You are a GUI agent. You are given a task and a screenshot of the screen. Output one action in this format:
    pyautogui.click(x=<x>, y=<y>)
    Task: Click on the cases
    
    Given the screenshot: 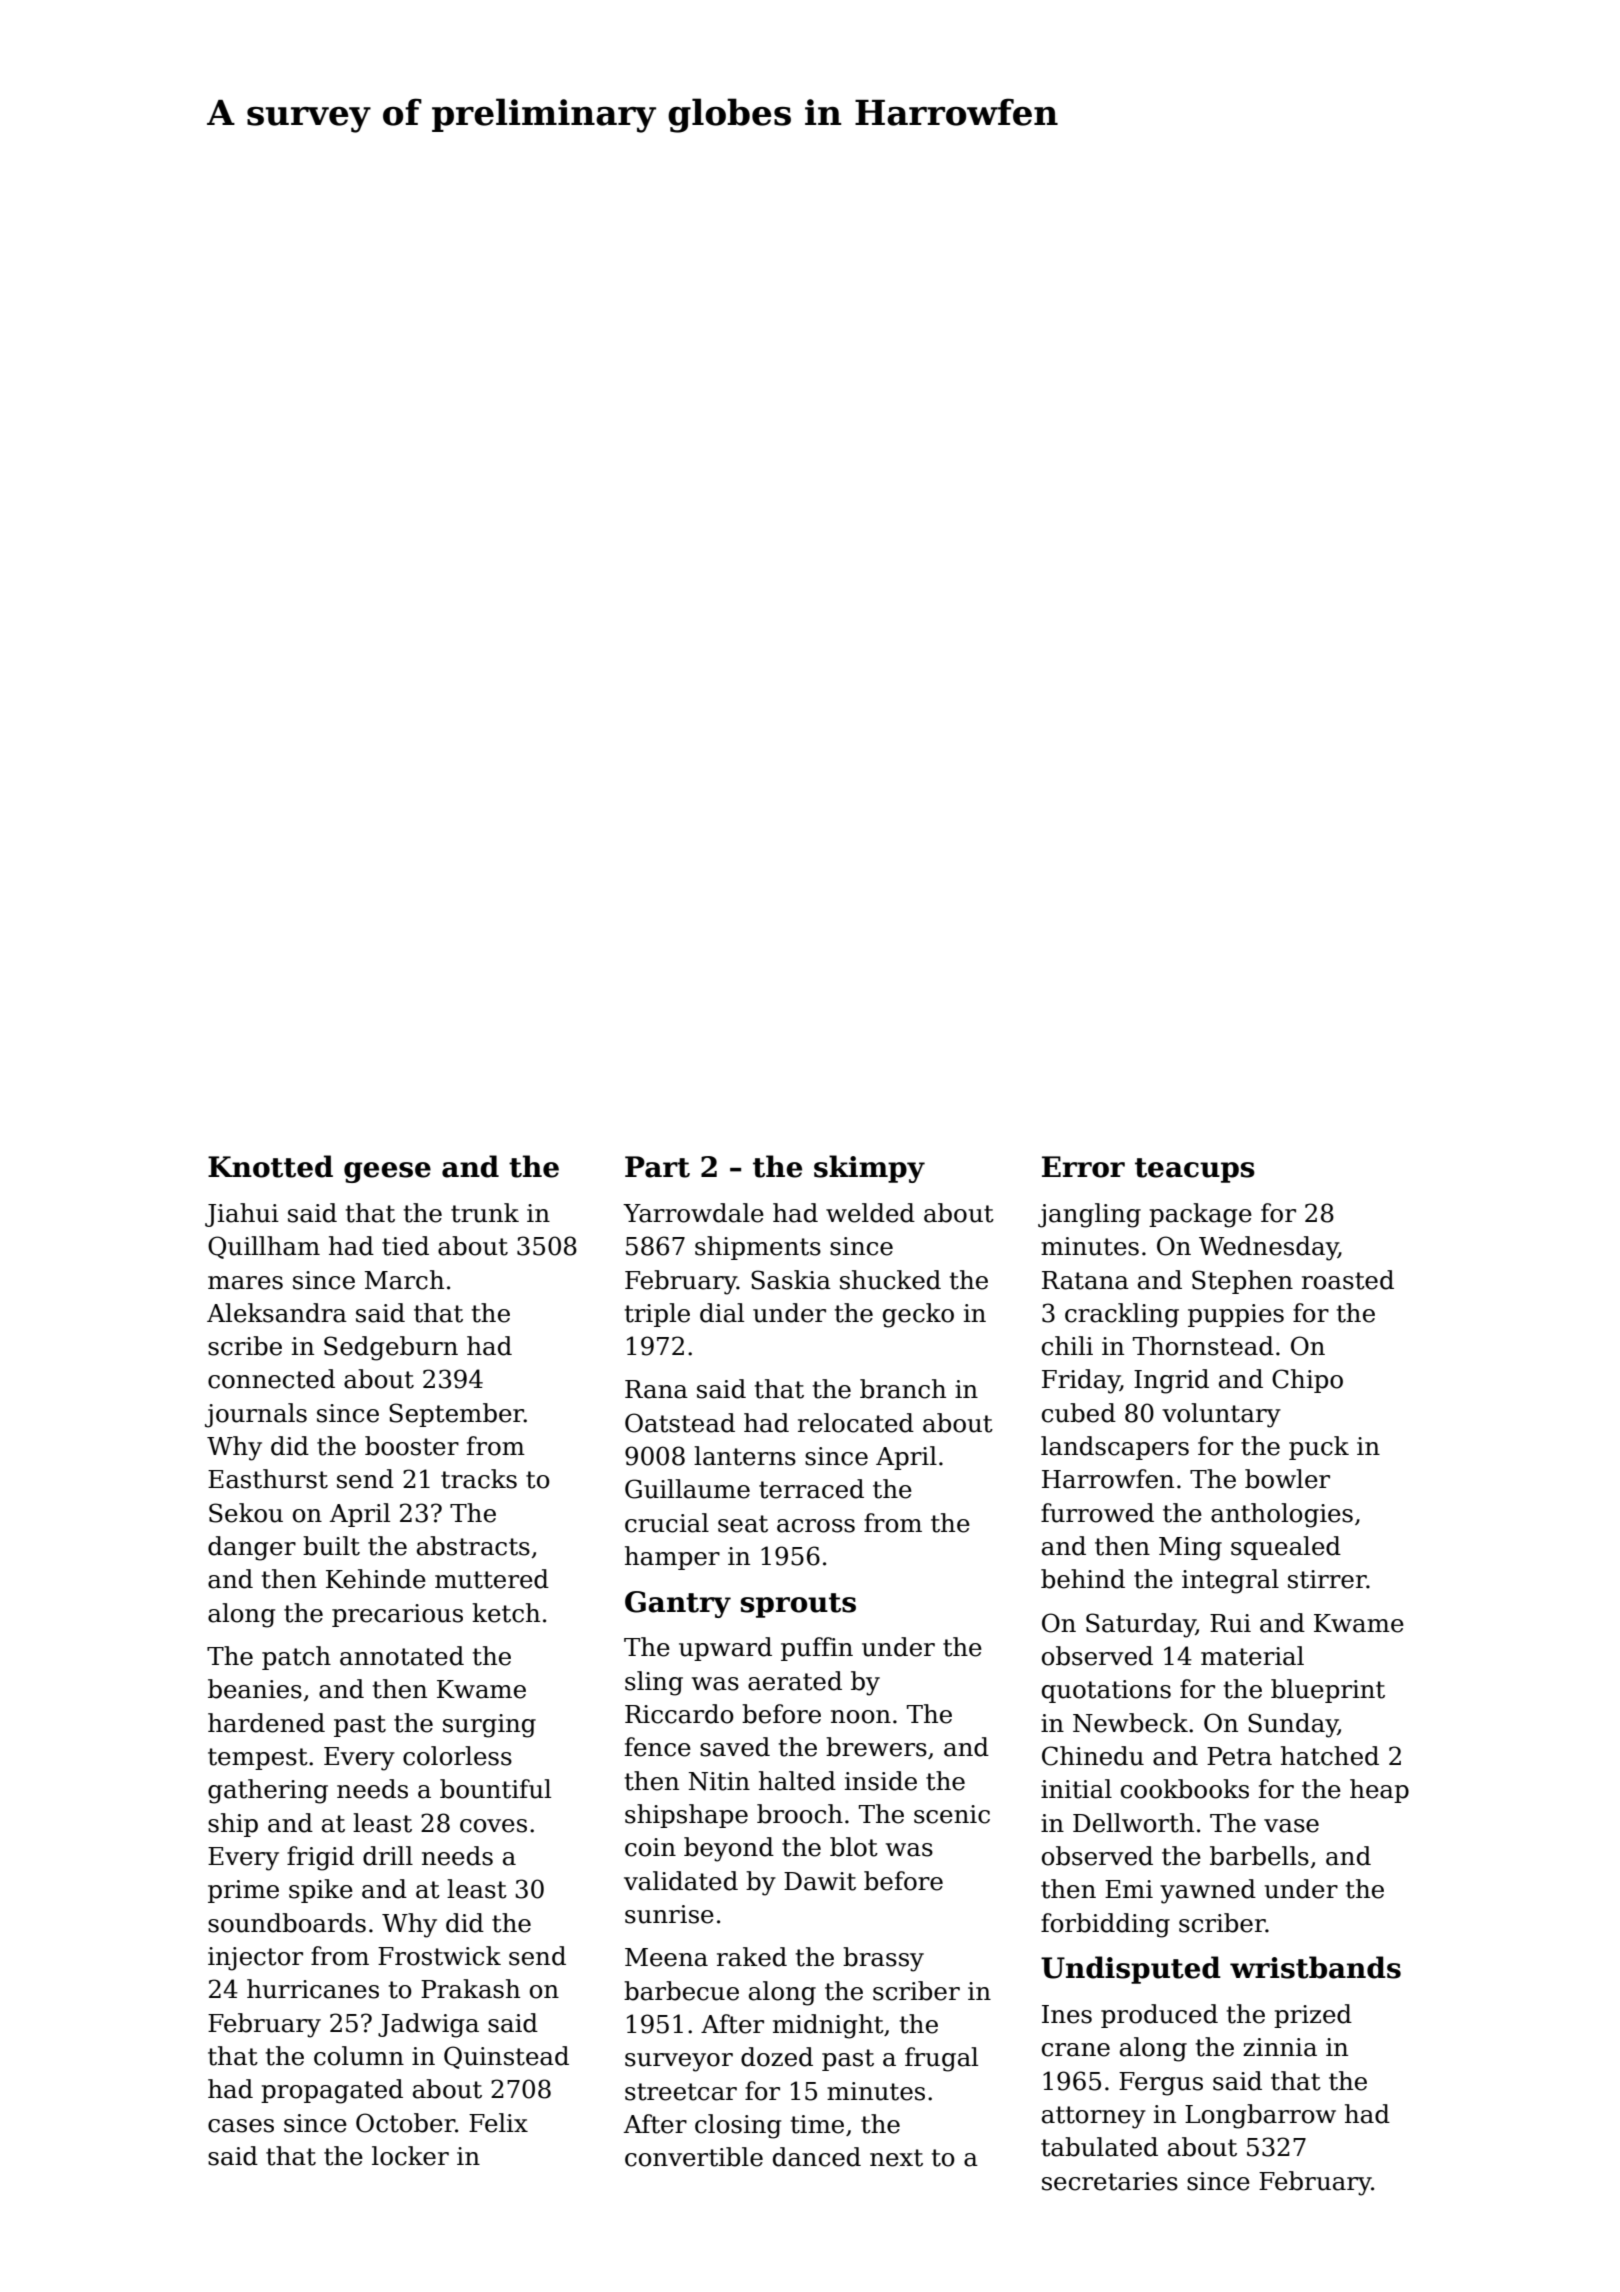 What is the action you would take?
    pyautogui.click(x=241, y=2126)
